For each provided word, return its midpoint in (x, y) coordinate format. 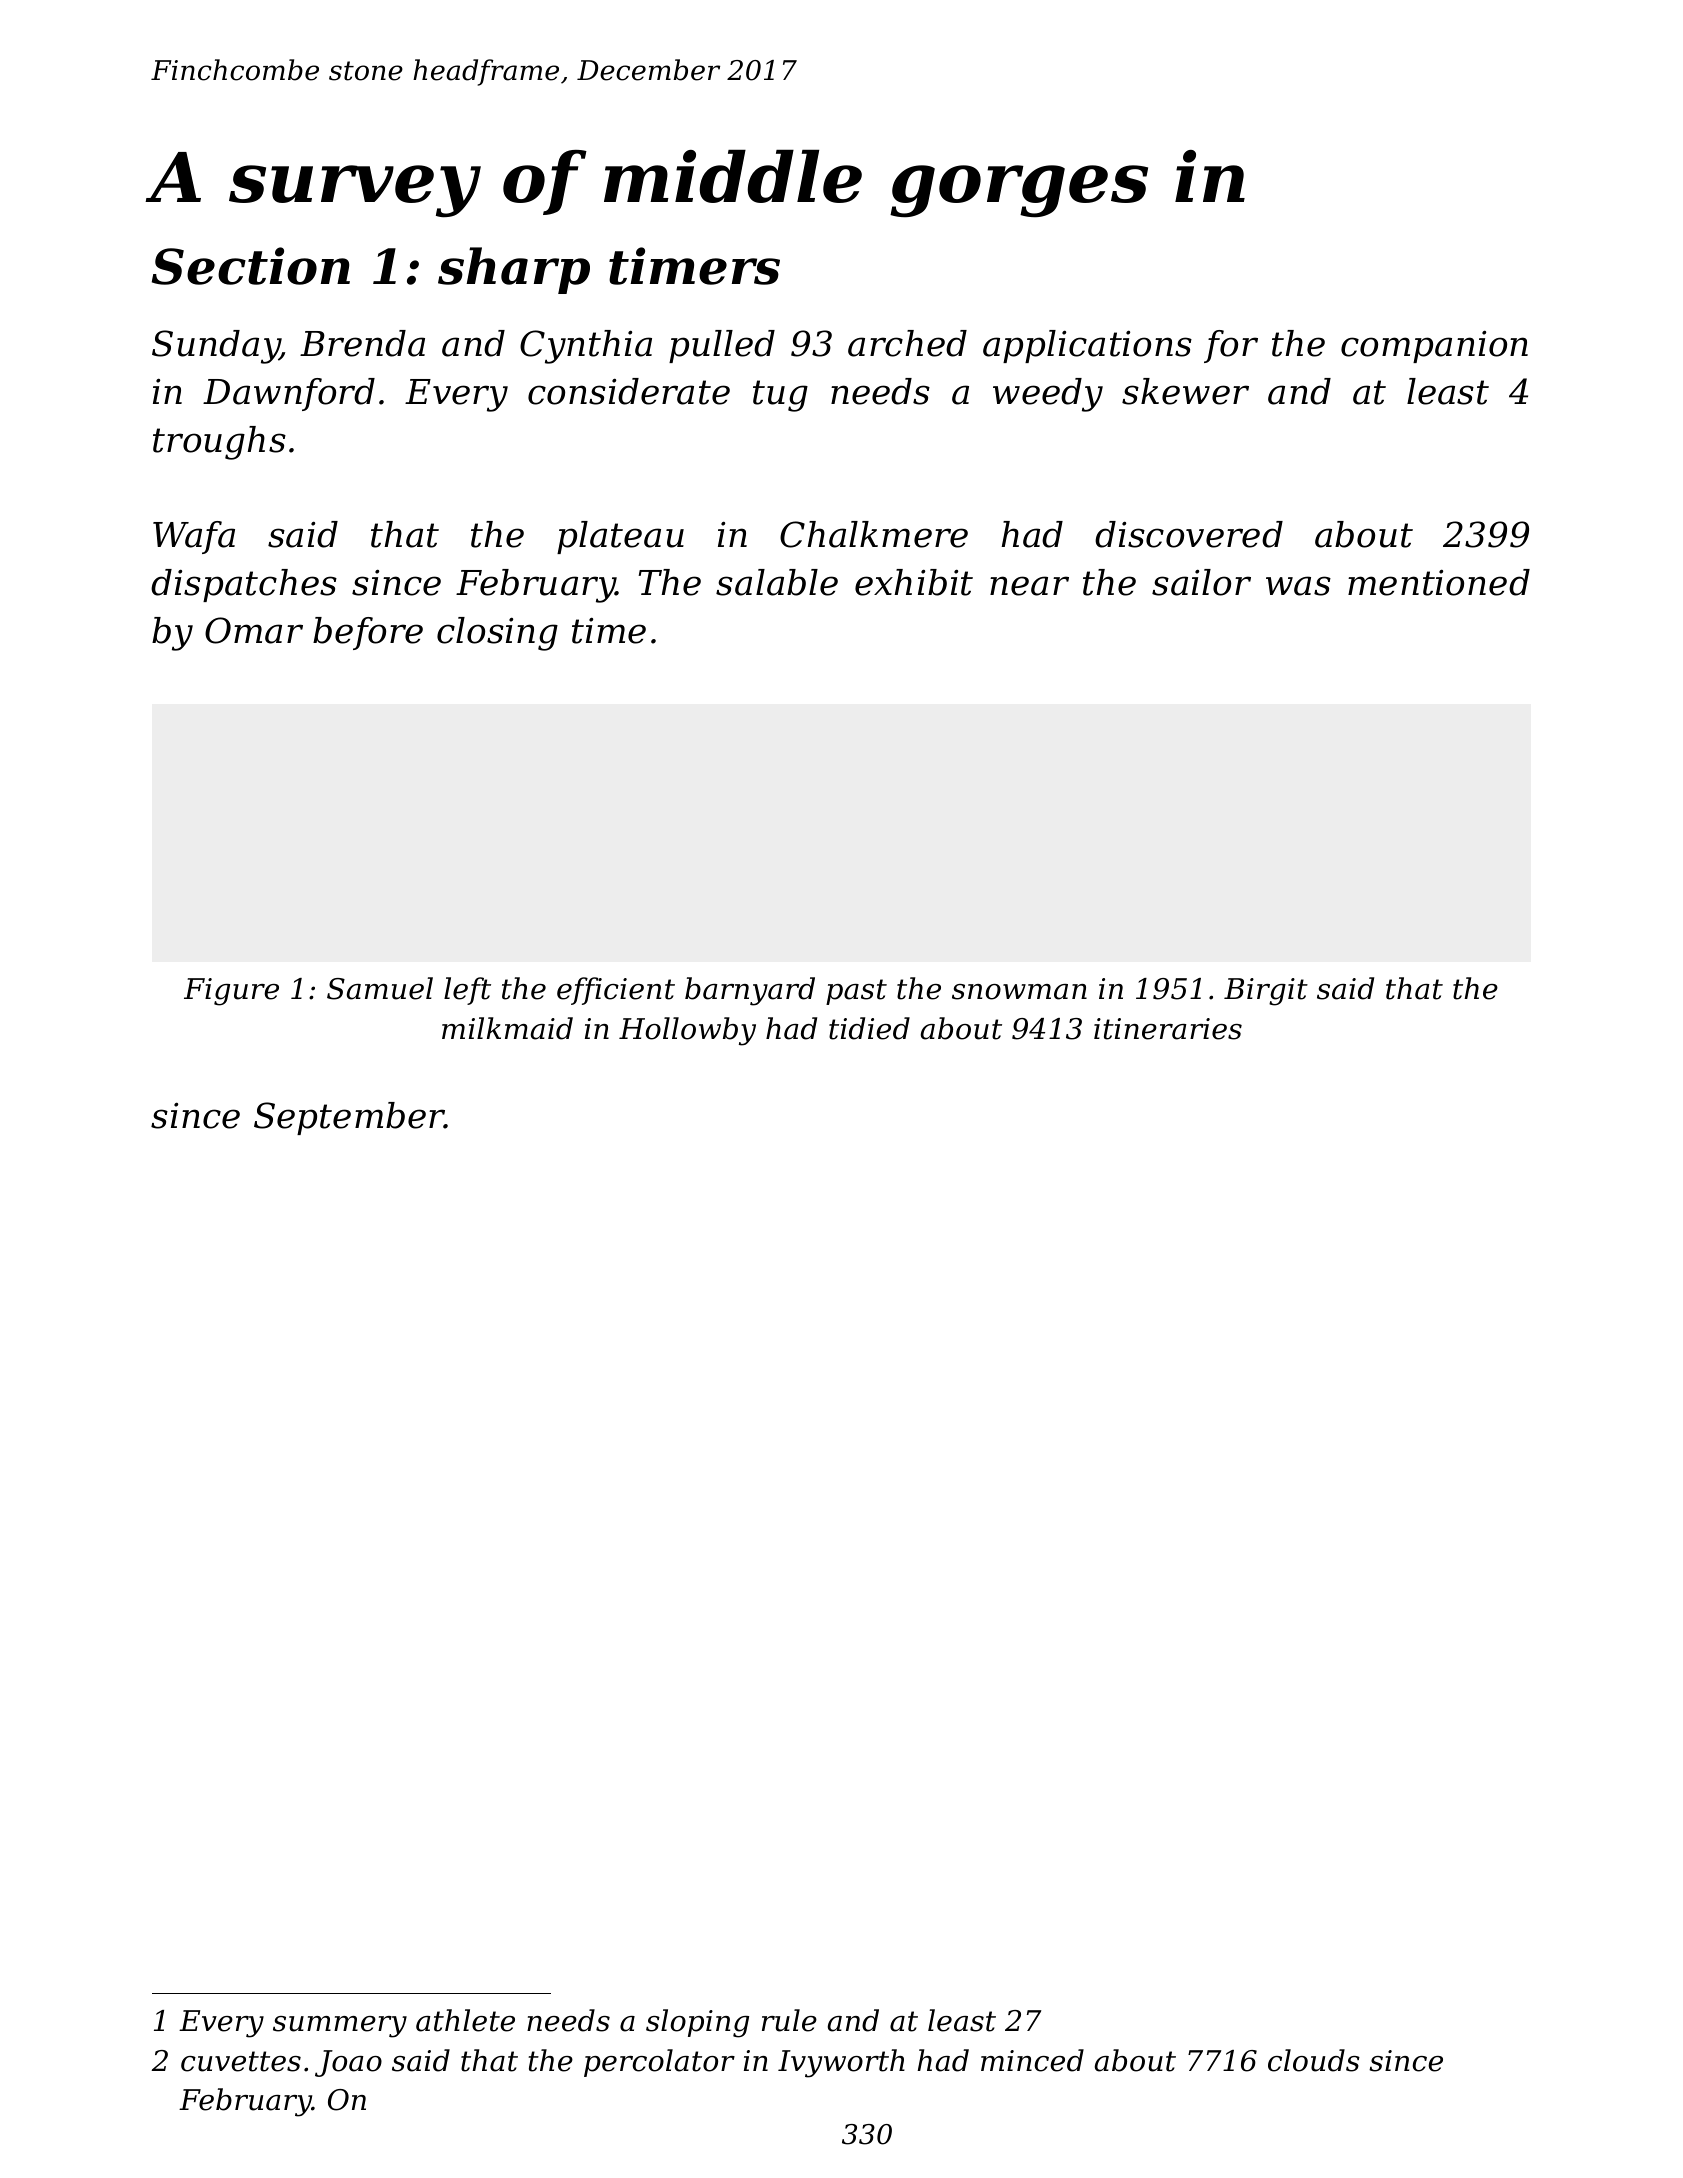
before (368, 633)
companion (1434, 347)
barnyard (750, 991)
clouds (1314, 2060)
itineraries (1168, 1029)
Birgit (1266, 992)
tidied (869, 1028)
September (349, 1118)
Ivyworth (841, 2063)
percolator (659, 2063)
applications (1087, 346)
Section (251, 266)
